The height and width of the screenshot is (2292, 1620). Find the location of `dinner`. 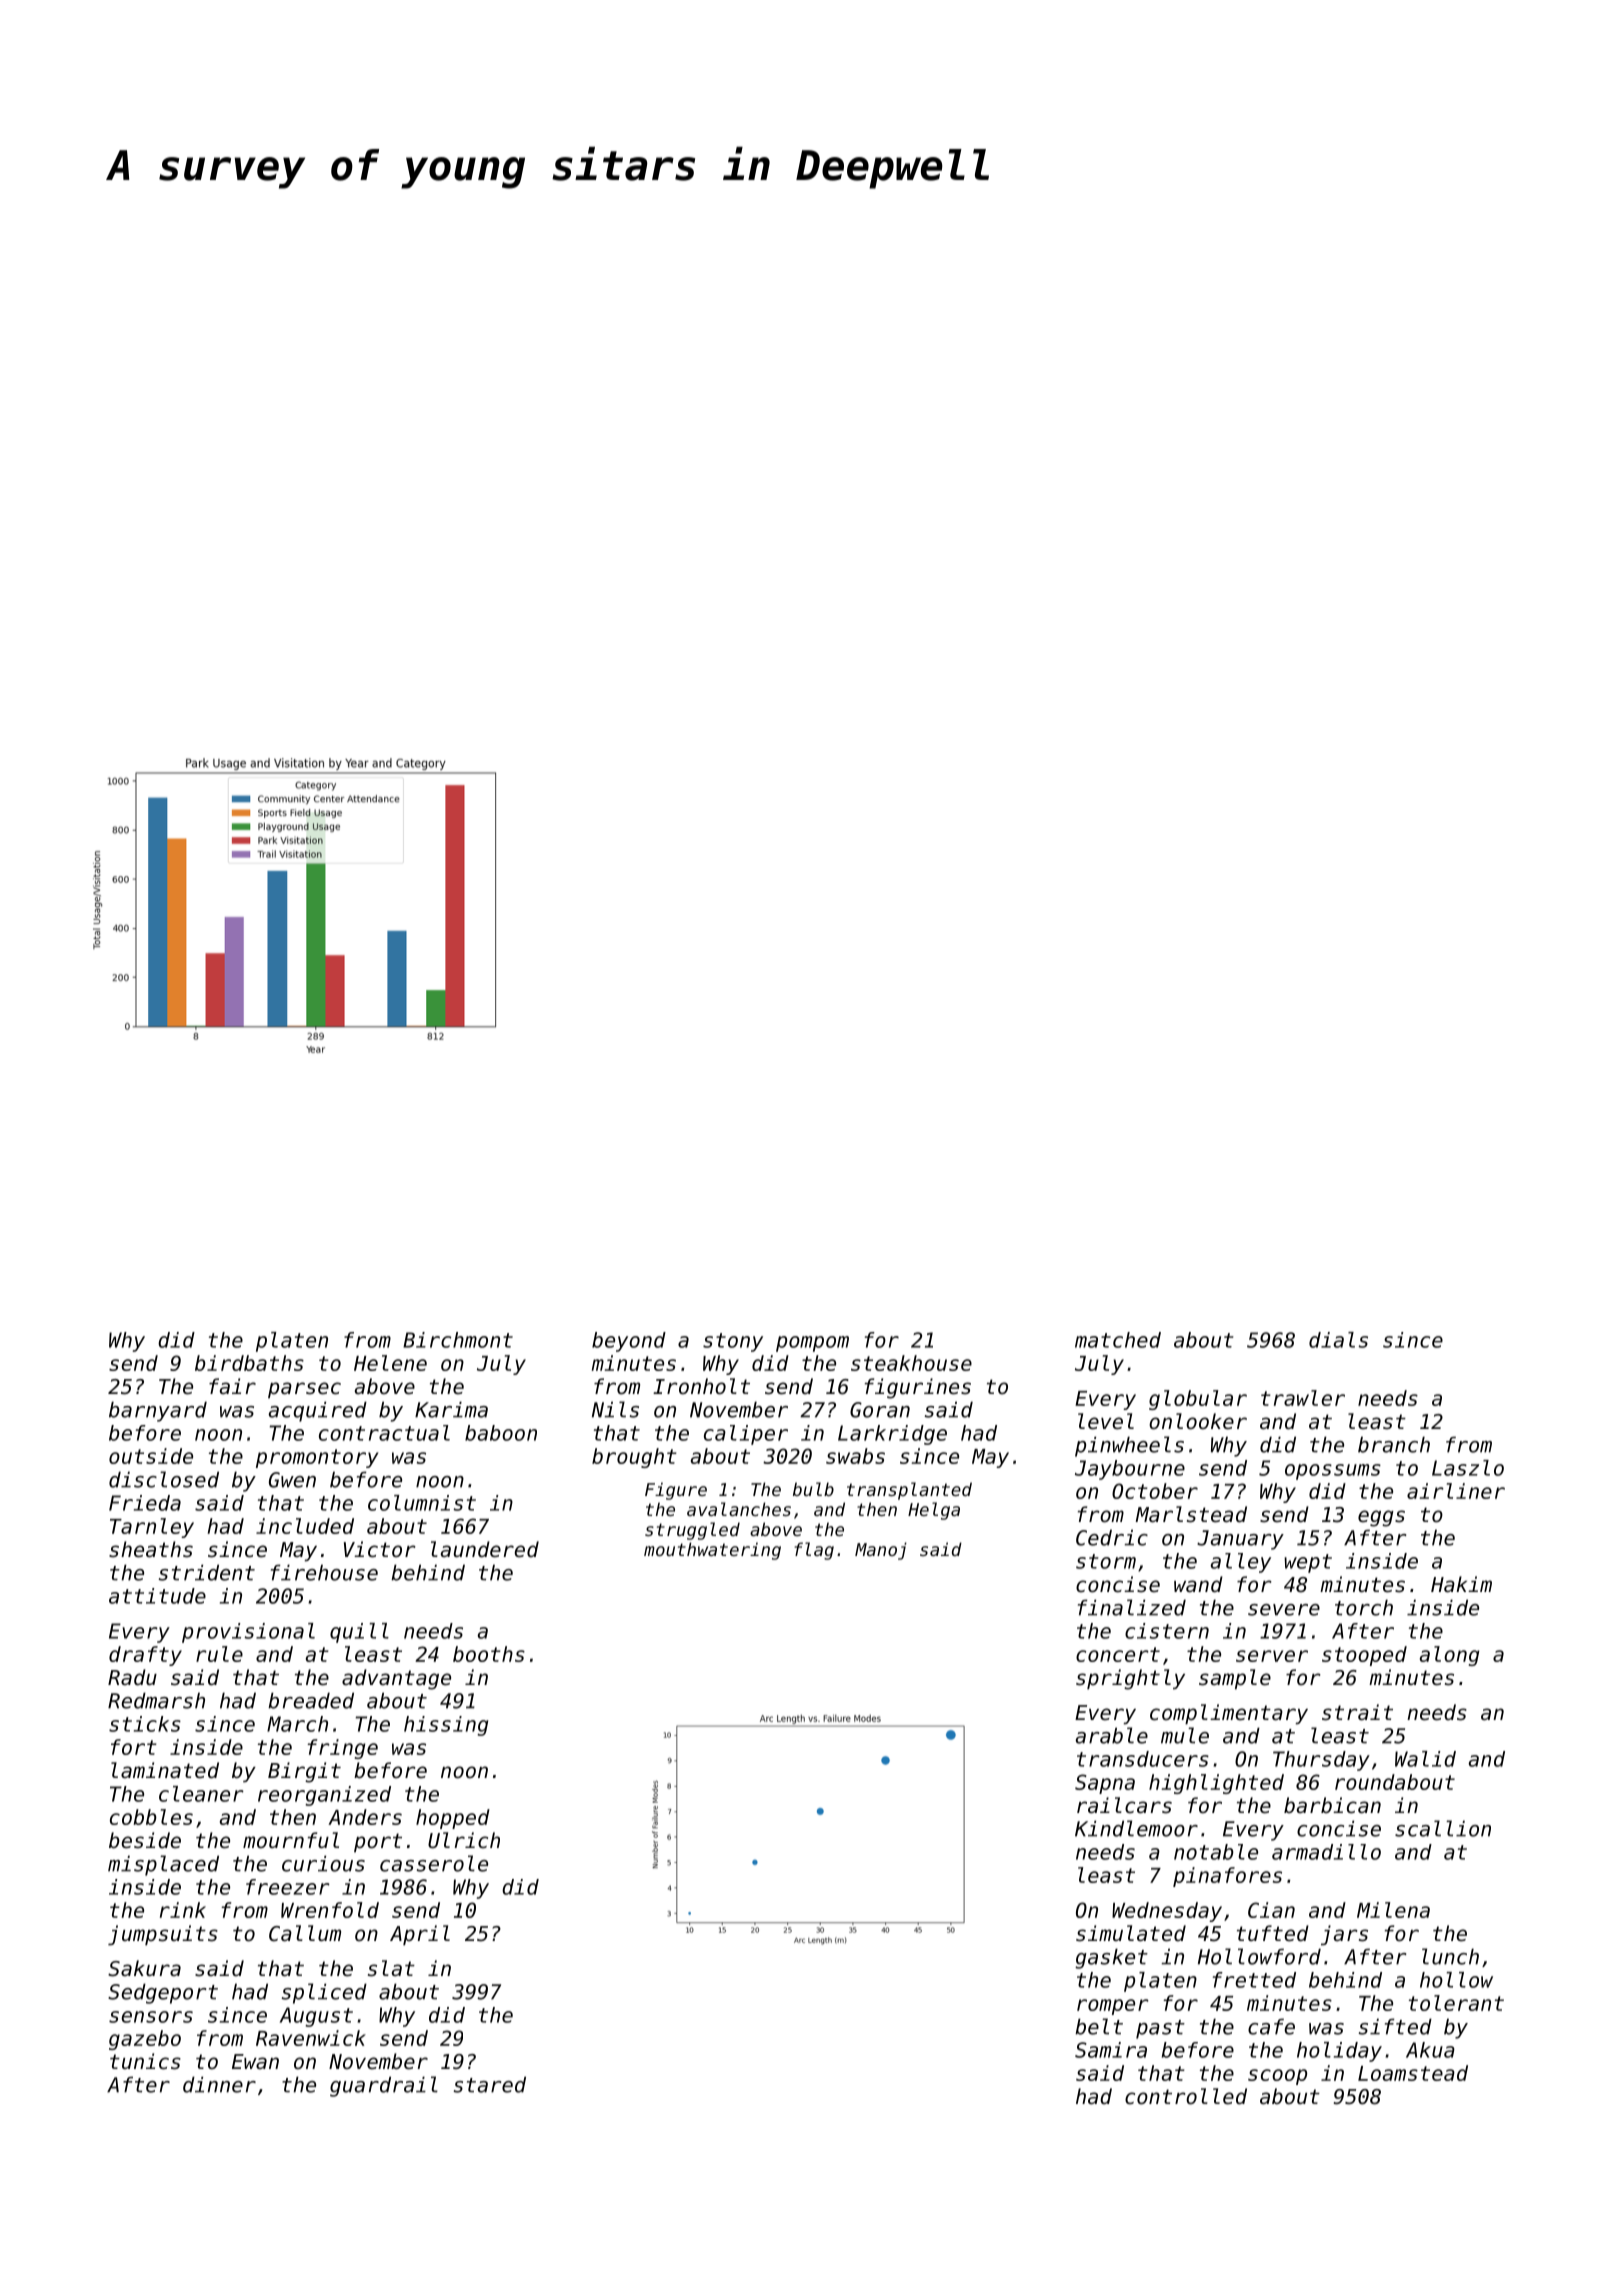

dinner is located at coordinates (219, 2084).
